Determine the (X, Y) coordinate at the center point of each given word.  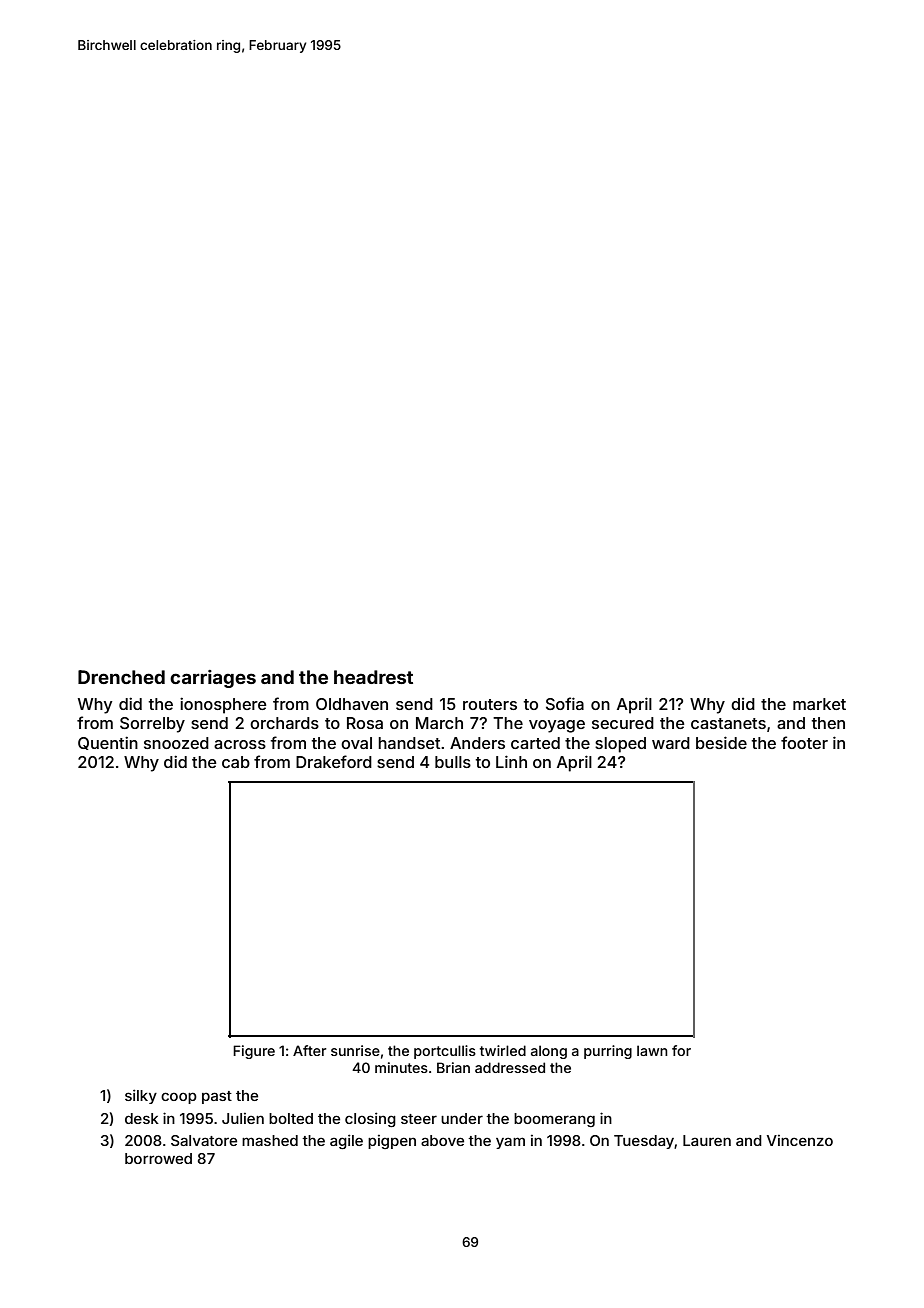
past (217, 1097)
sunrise (355, 1050)
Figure (254, 1052)
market (819, 704)
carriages (213, 679)
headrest (373, 677)
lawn (652, 1050)
